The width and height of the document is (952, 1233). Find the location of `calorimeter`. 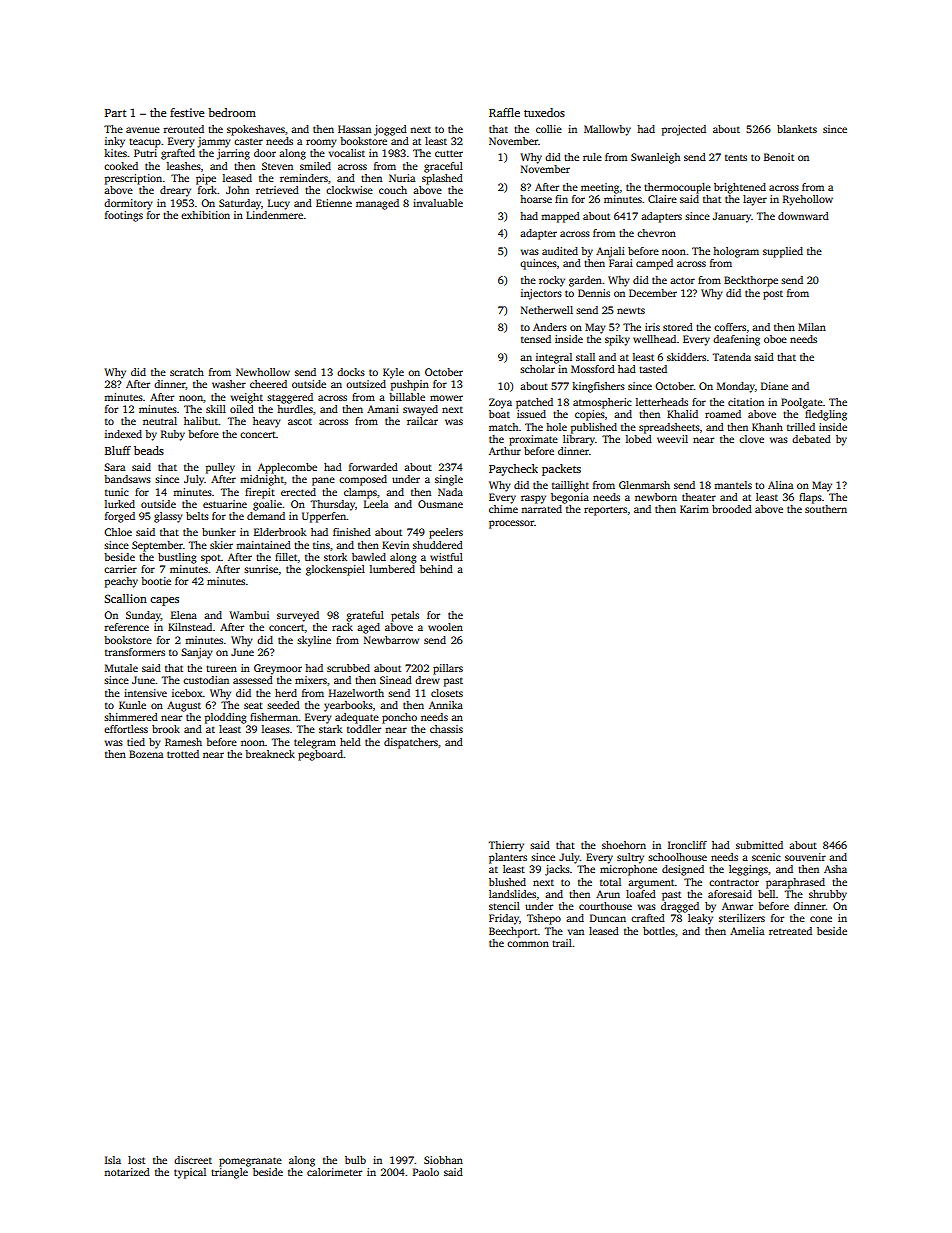

calorimeter is located at coordinates (334, 1172).
